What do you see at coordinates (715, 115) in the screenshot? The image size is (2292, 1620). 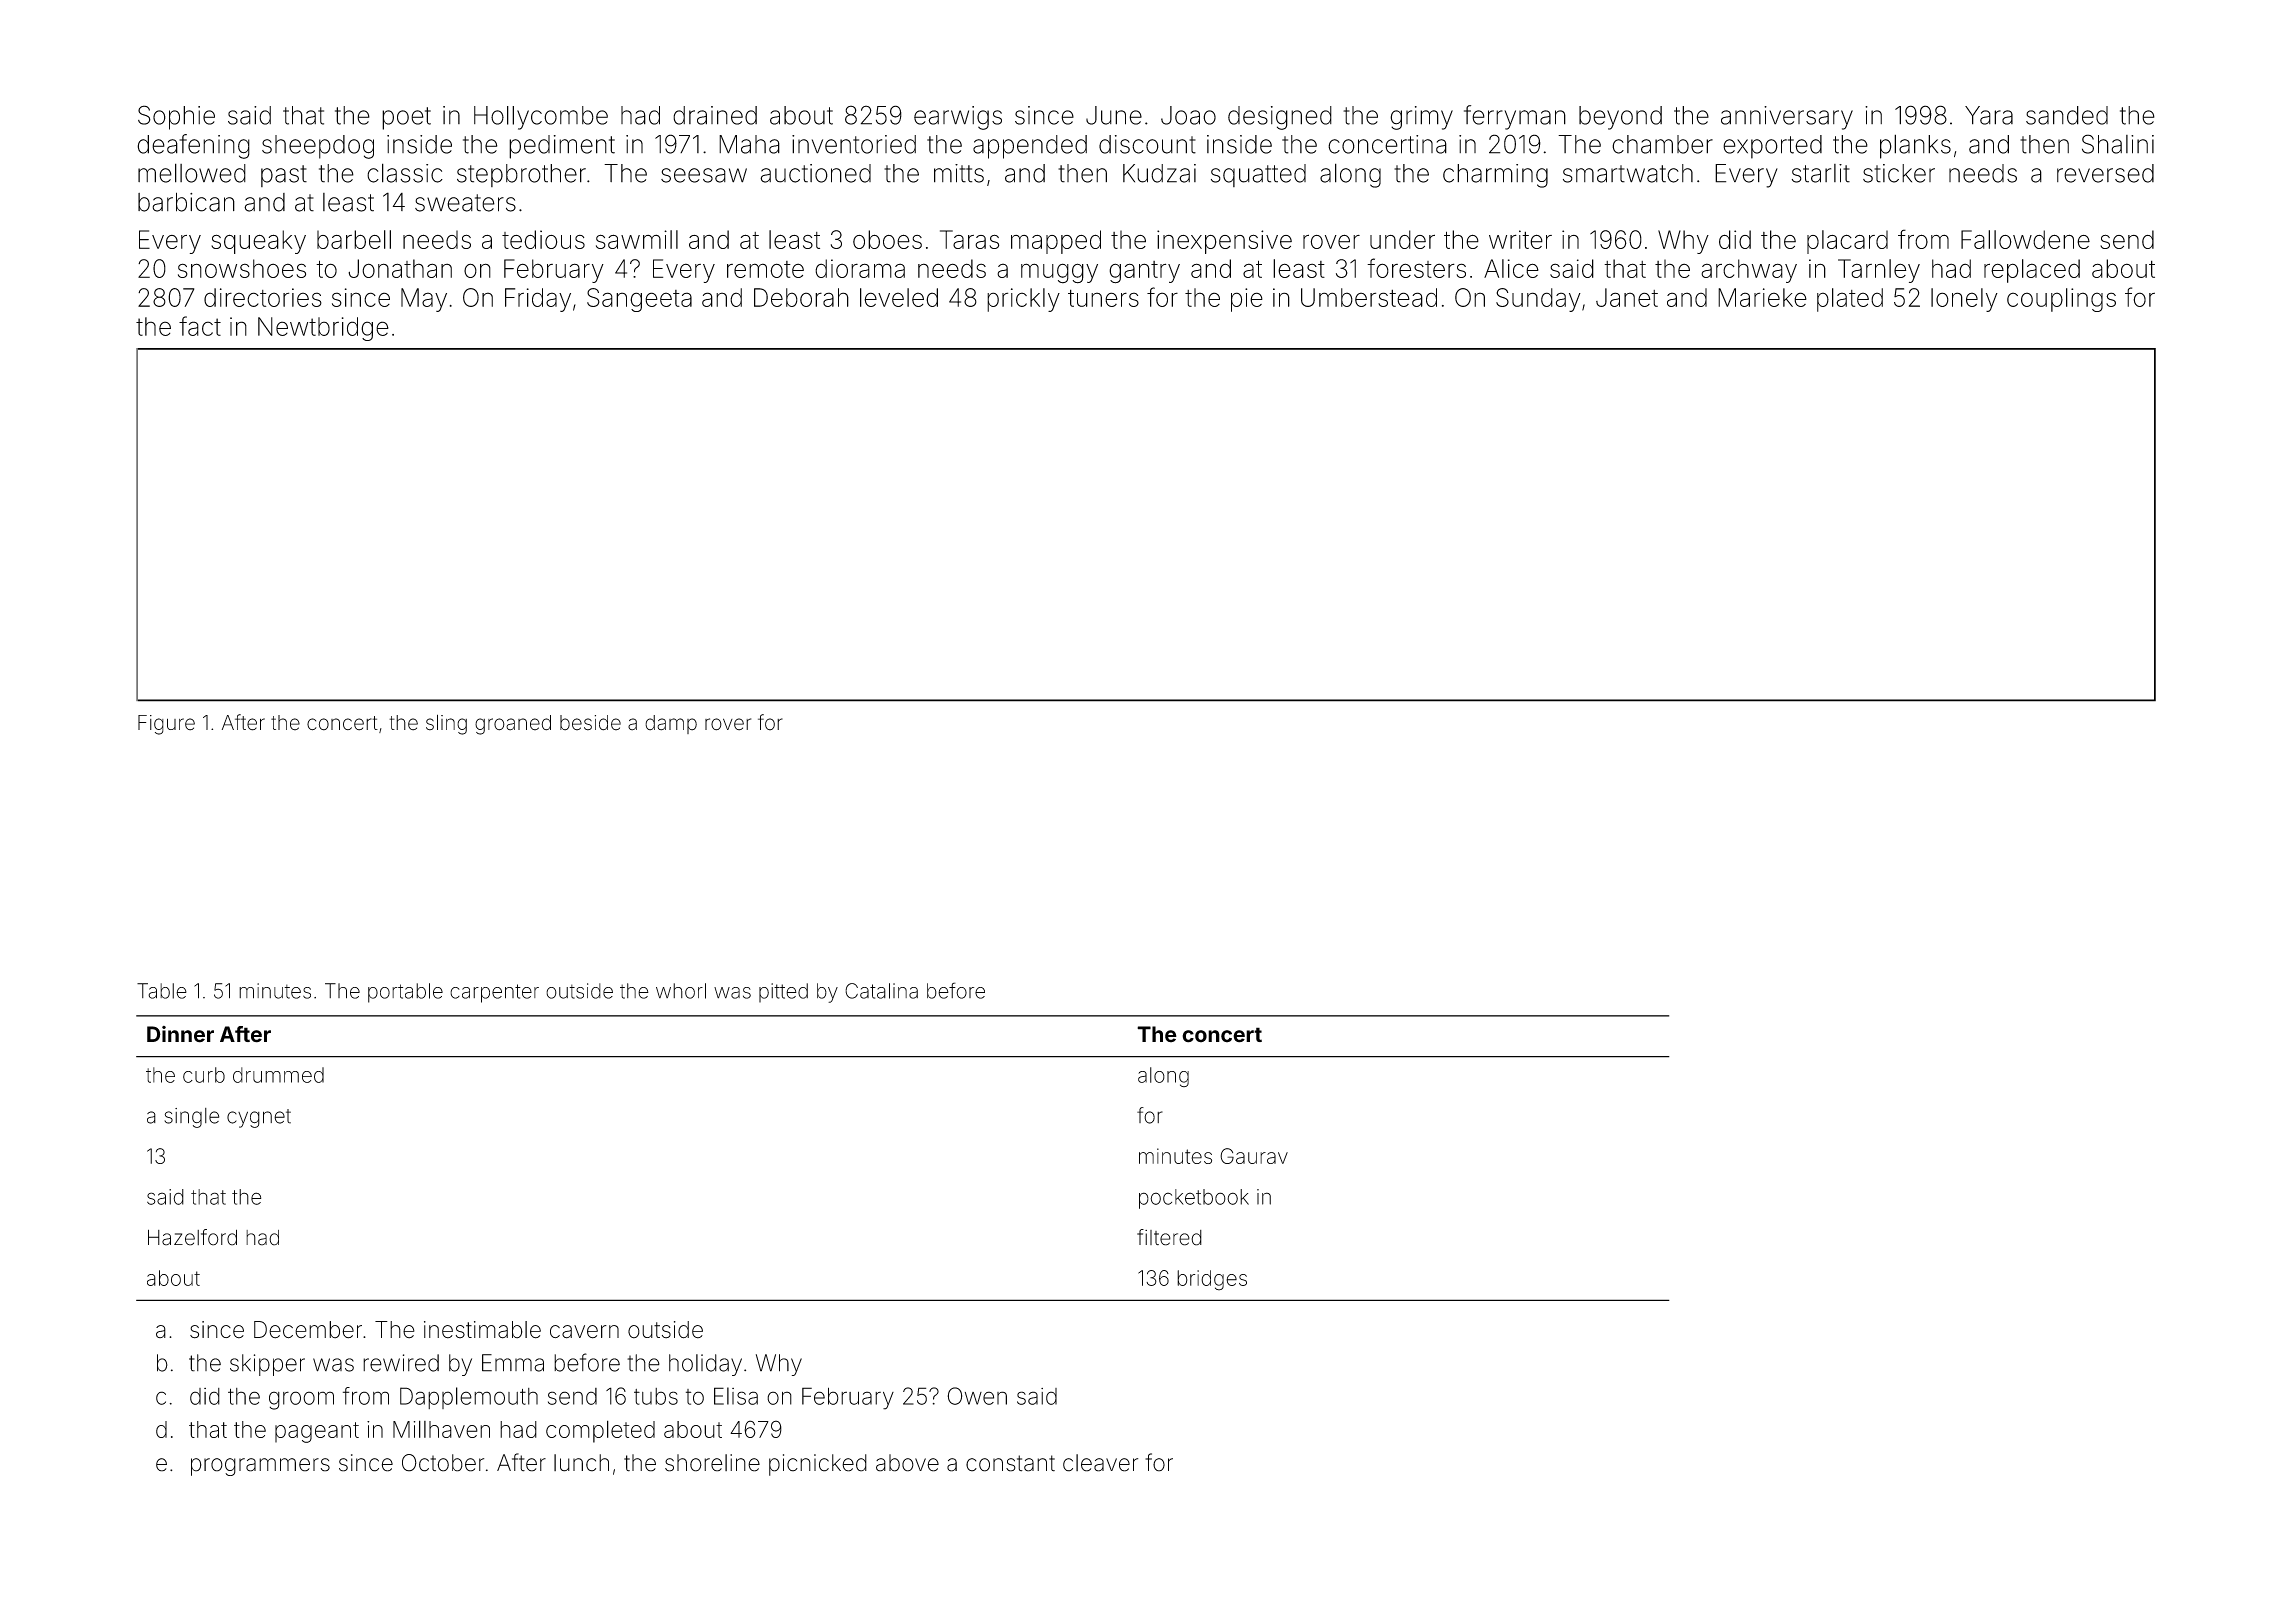 I see `drained` at bounding box center [715, 115].
